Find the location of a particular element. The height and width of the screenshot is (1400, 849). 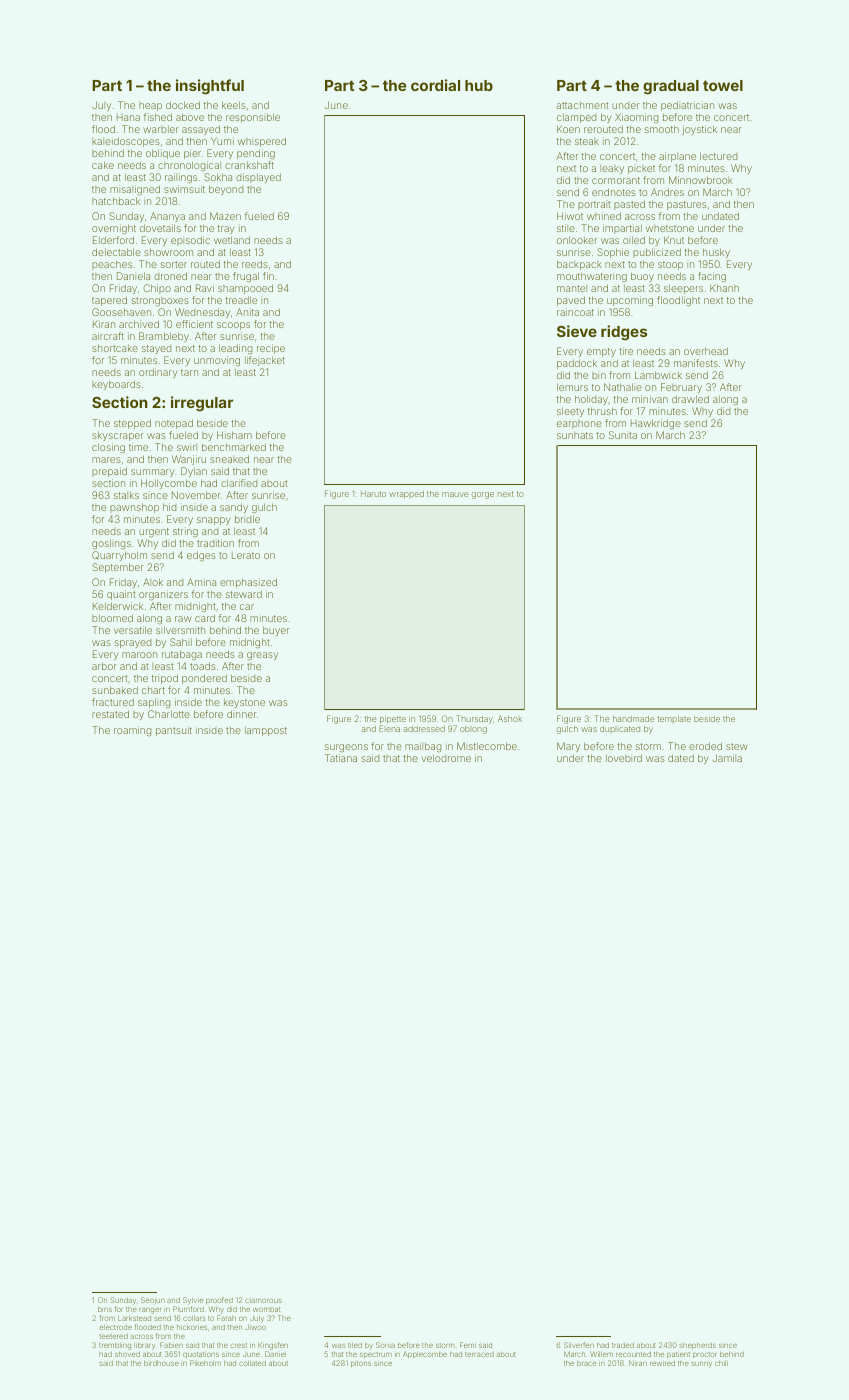

fin is located at coordinates (268, 276).
